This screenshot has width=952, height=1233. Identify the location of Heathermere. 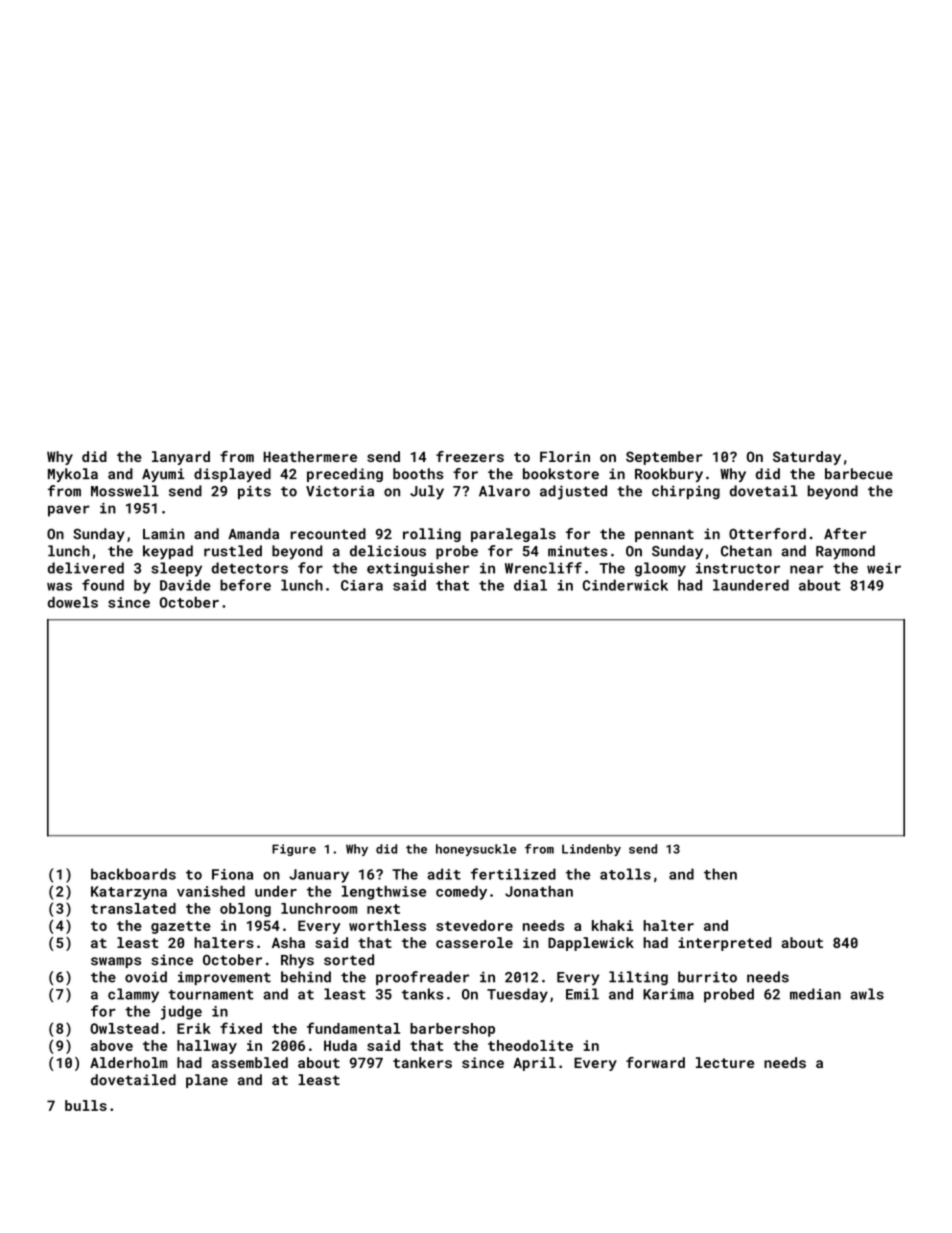
(310, 456).
